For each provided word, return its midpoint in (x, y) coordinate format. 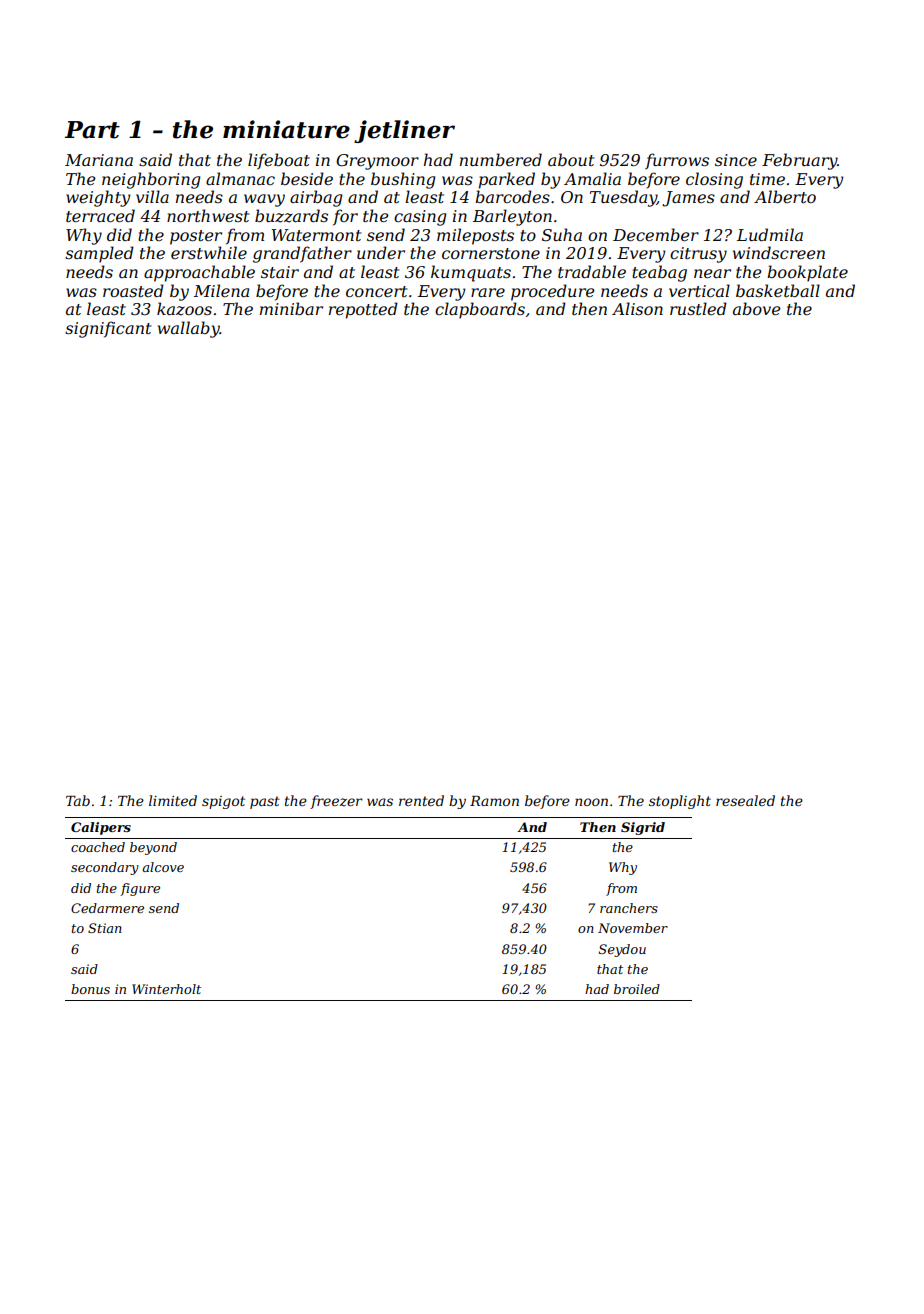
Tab (78, 800)
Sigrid (643, 828)
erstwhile (209, 252)
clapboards (480, 310)
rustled (698, 308)
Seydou (622, 950)
